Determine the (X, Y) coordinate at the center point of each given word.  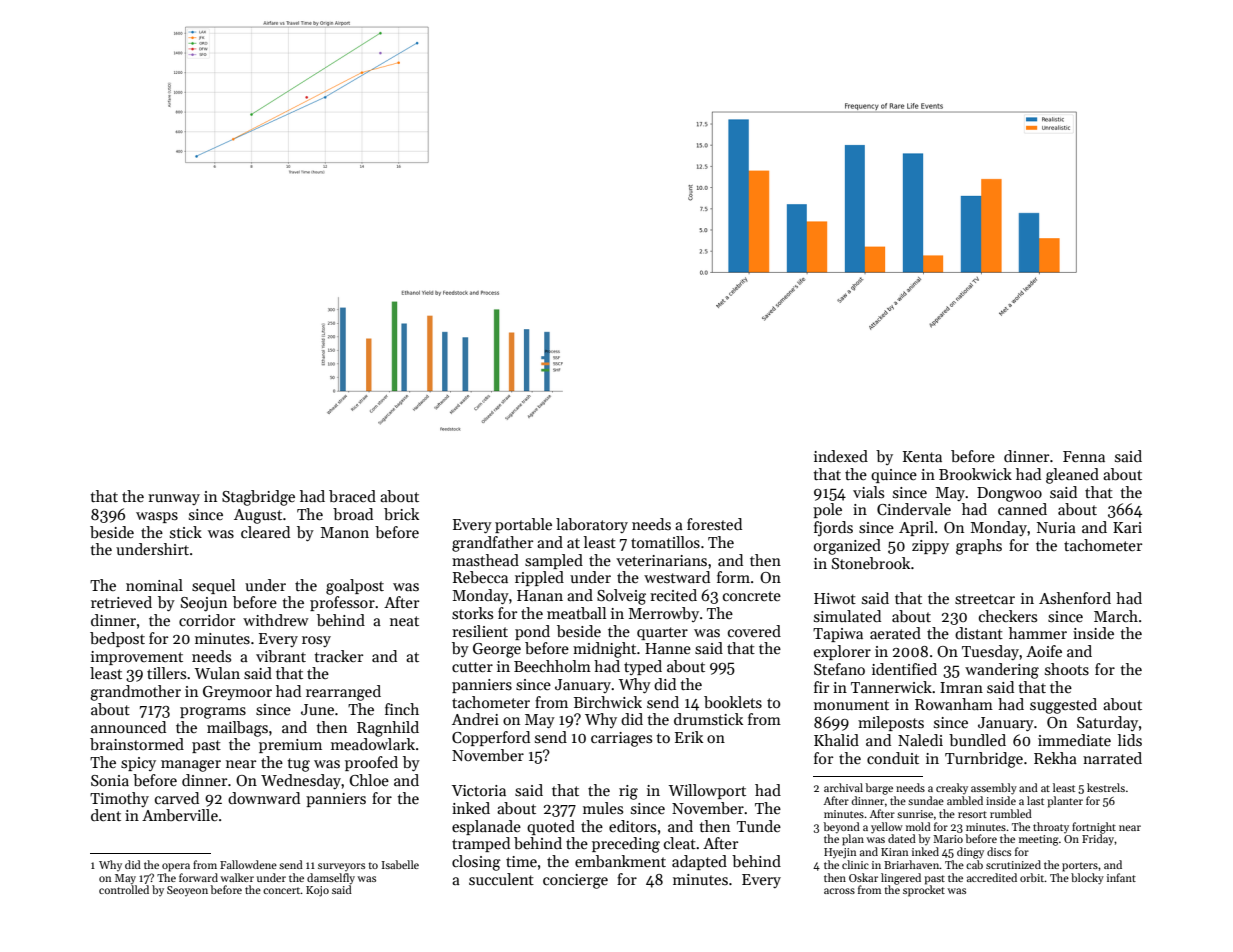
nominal (154, 585)
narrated (1112, 758)
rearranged (343, 693)
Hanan (540, 595)
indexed (841, 456)
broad (353, 514)
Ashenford (1075, 598)
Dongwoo (1009, 494)
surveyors (341, 867)
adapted (699, 862)
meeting (1039, 840)
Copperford (491, 738)
